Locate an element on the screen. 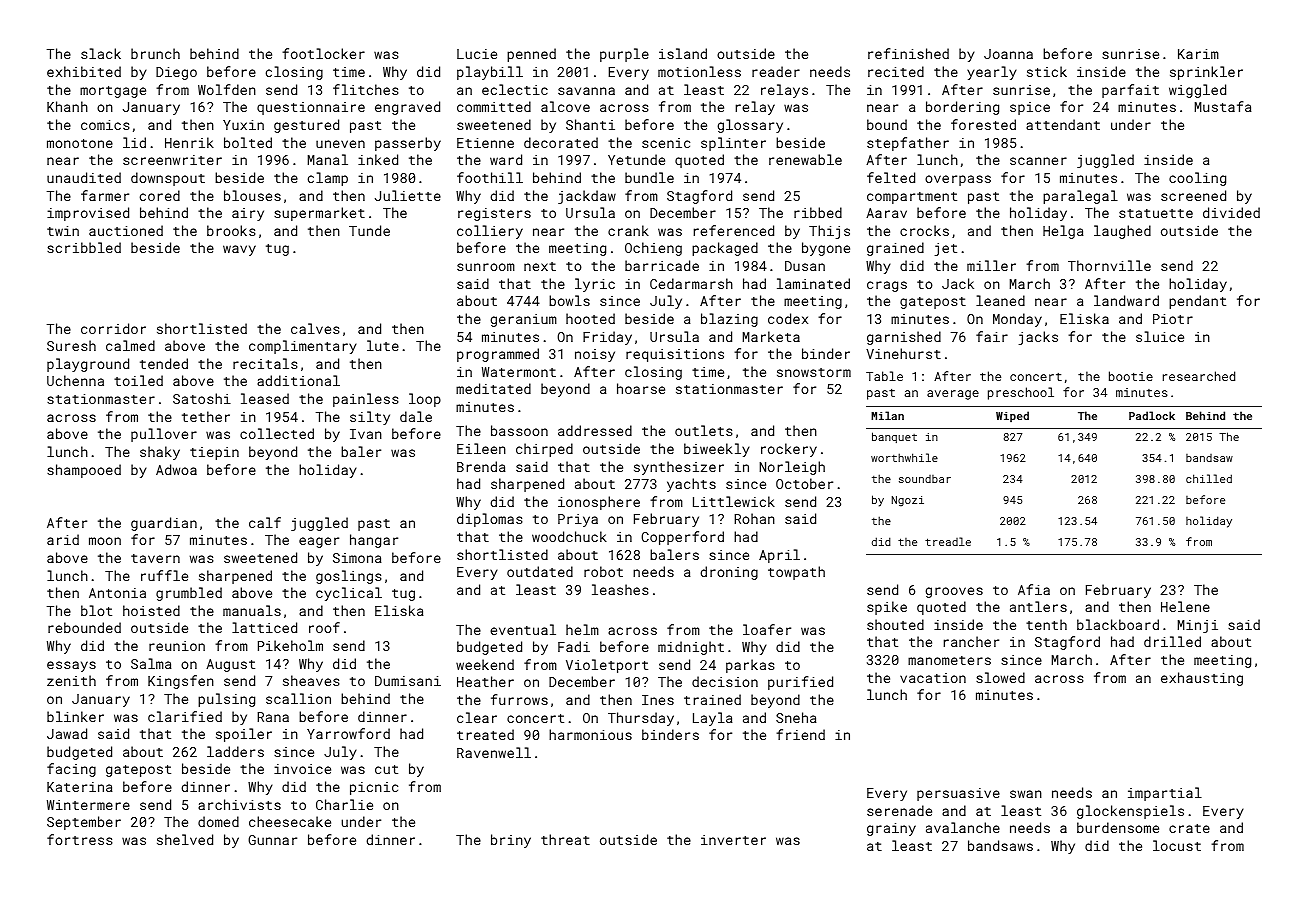 The width and height of the screenshot is (1308, 924). savanna is located at coordinates (586, 91).
